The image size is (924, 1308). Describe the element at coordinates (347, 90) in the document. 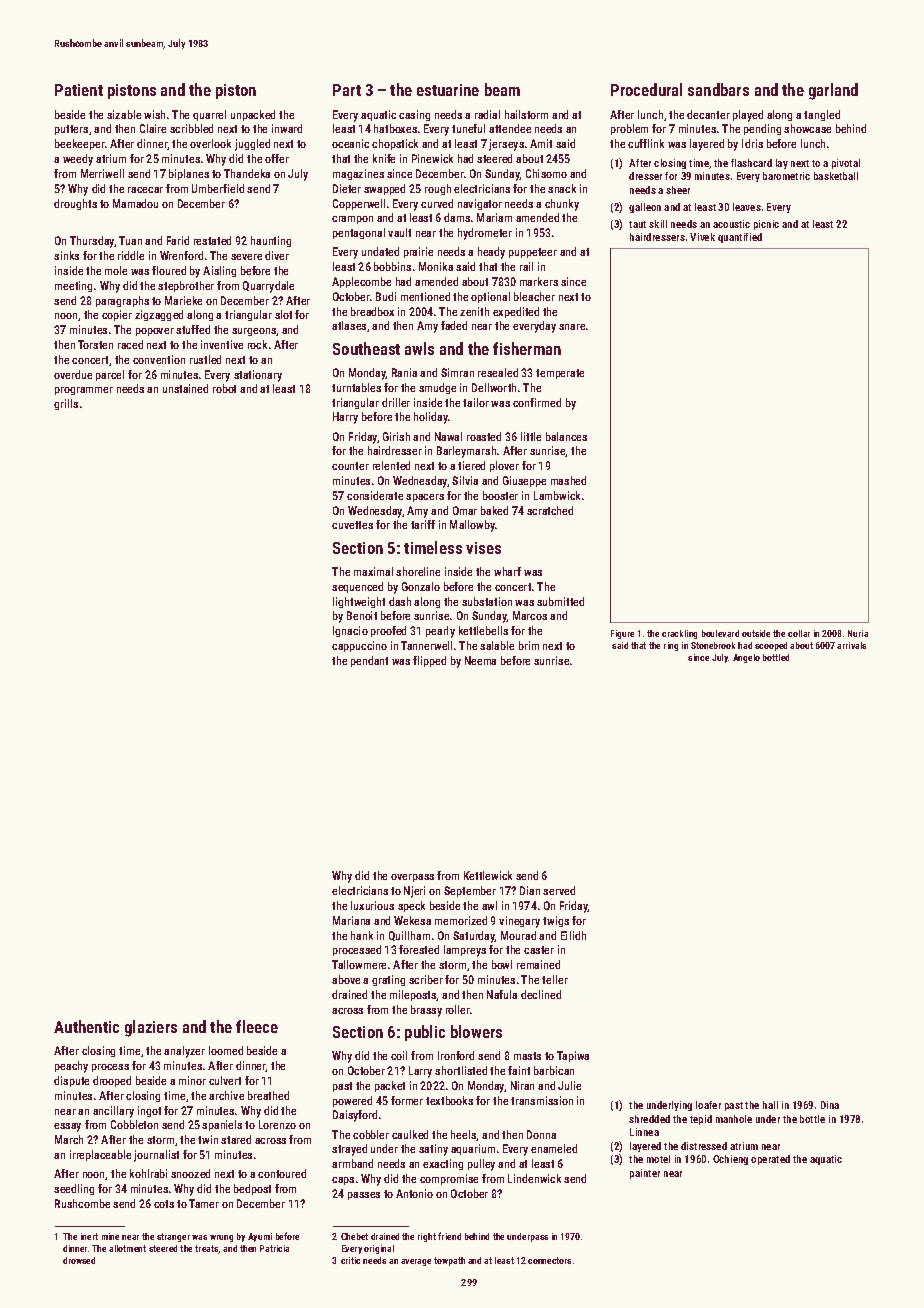

I see `Part` at that location.
